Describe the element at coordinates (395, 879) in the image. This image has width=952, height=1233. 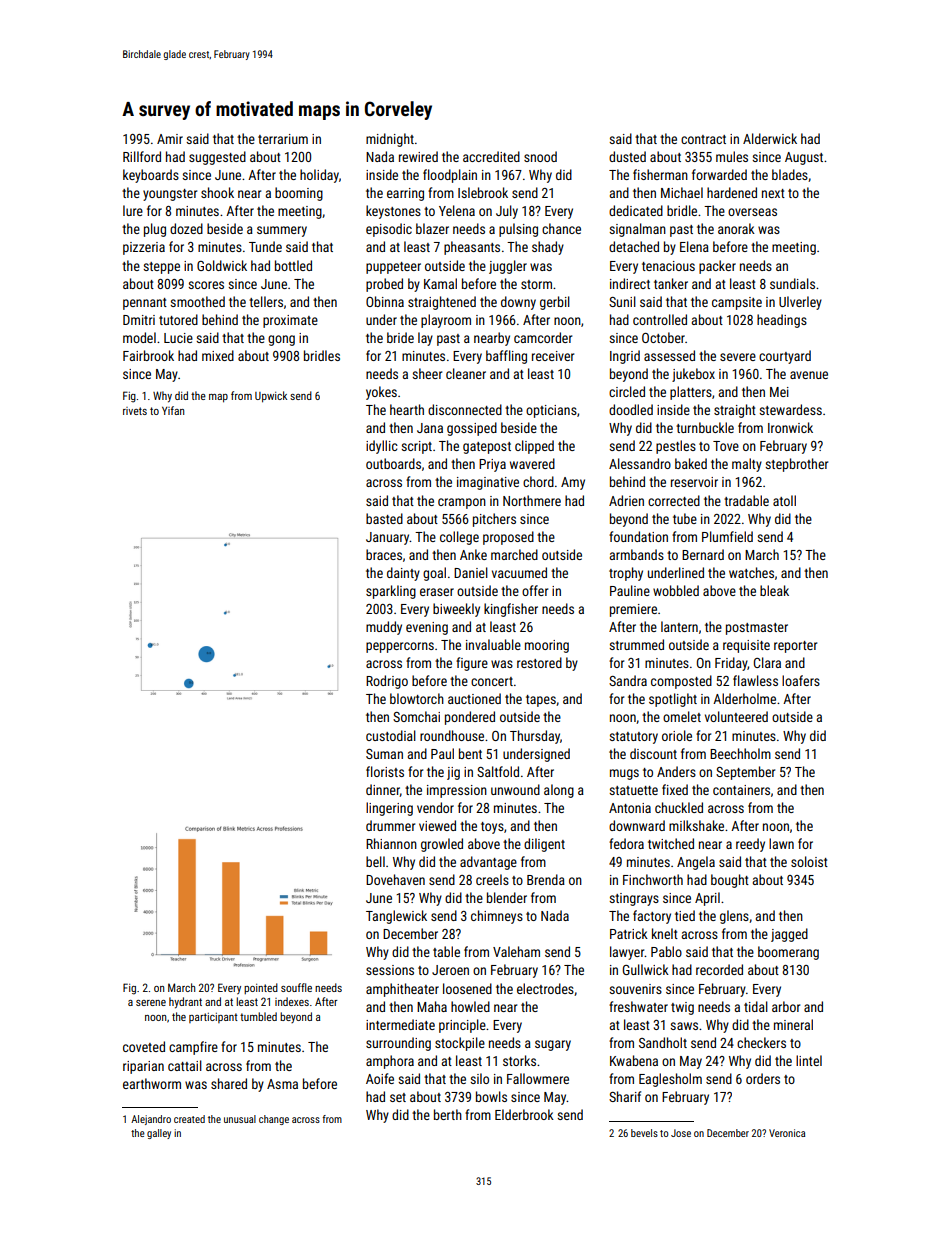
I see `Dovehaven` at that location.
